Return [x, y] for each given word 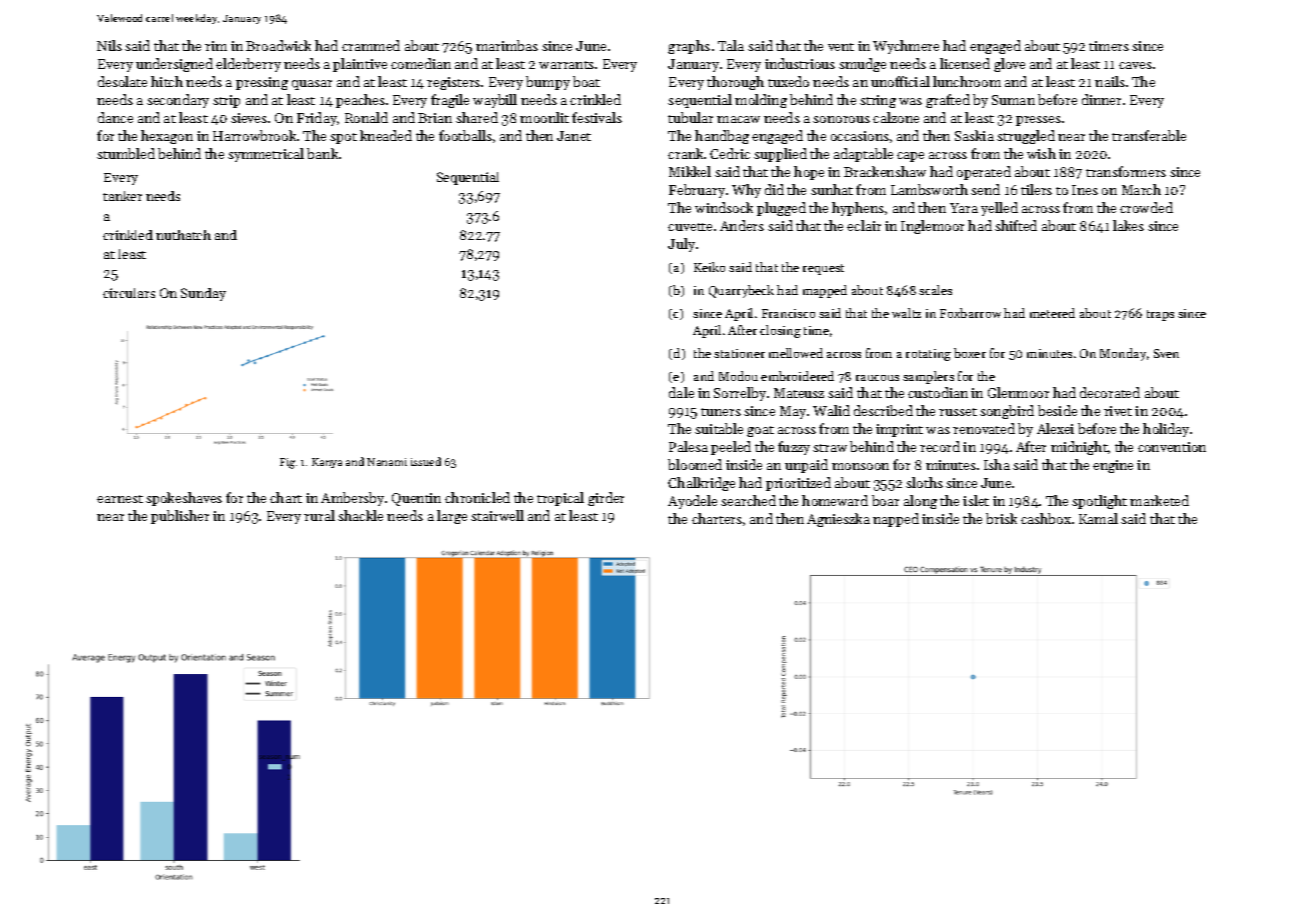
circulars [129, 293]
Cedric [730, 153]
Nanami [387, 462]
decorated [1110, 392]
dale [681, 392]
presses [1038, 121]
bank [322, 153]
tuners [721, 412]
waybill [495, 101]
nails [1110, 81]
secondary [178, 101]
